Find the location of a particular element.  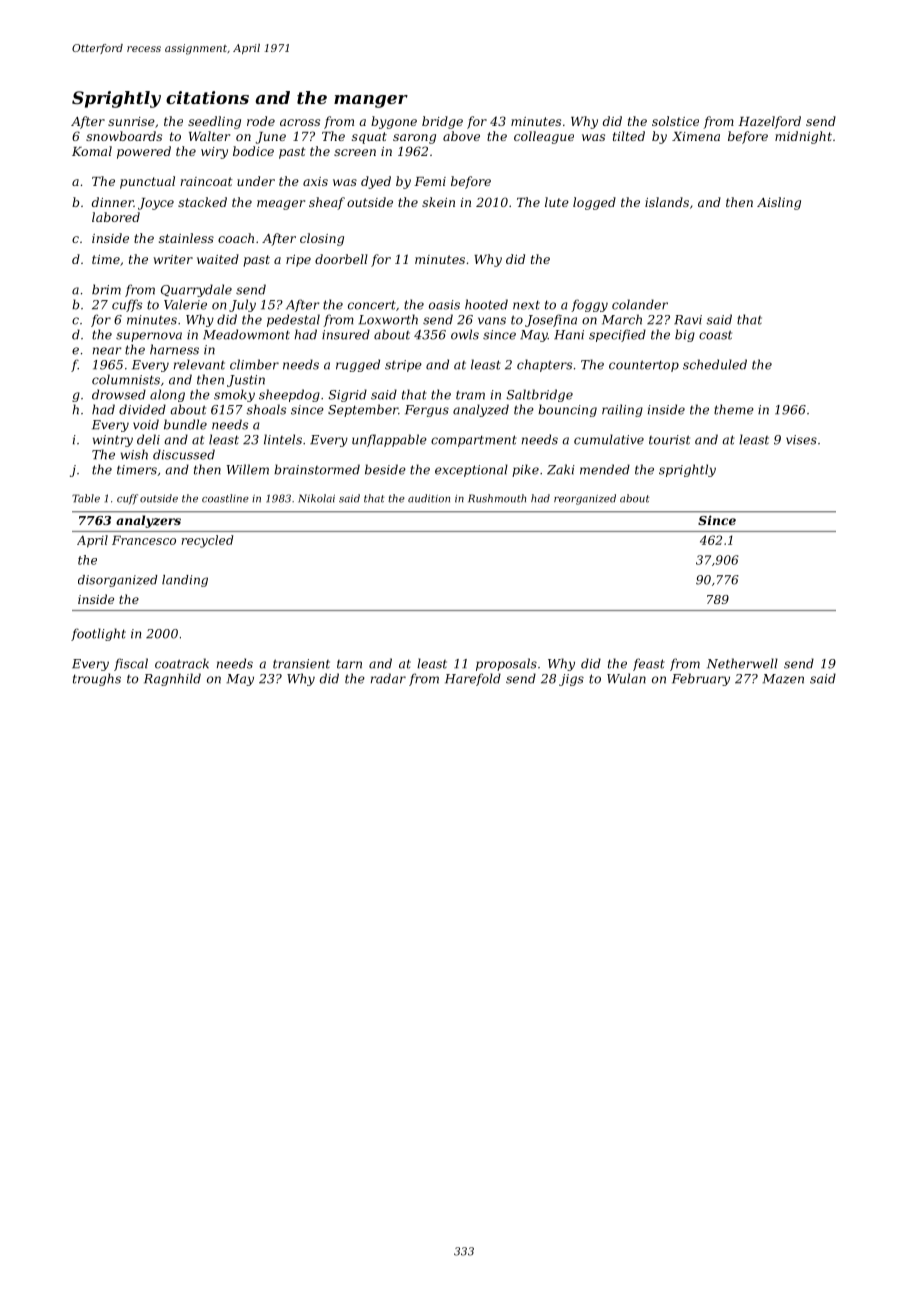

Netherwell is located at coordinates (742, 663).
